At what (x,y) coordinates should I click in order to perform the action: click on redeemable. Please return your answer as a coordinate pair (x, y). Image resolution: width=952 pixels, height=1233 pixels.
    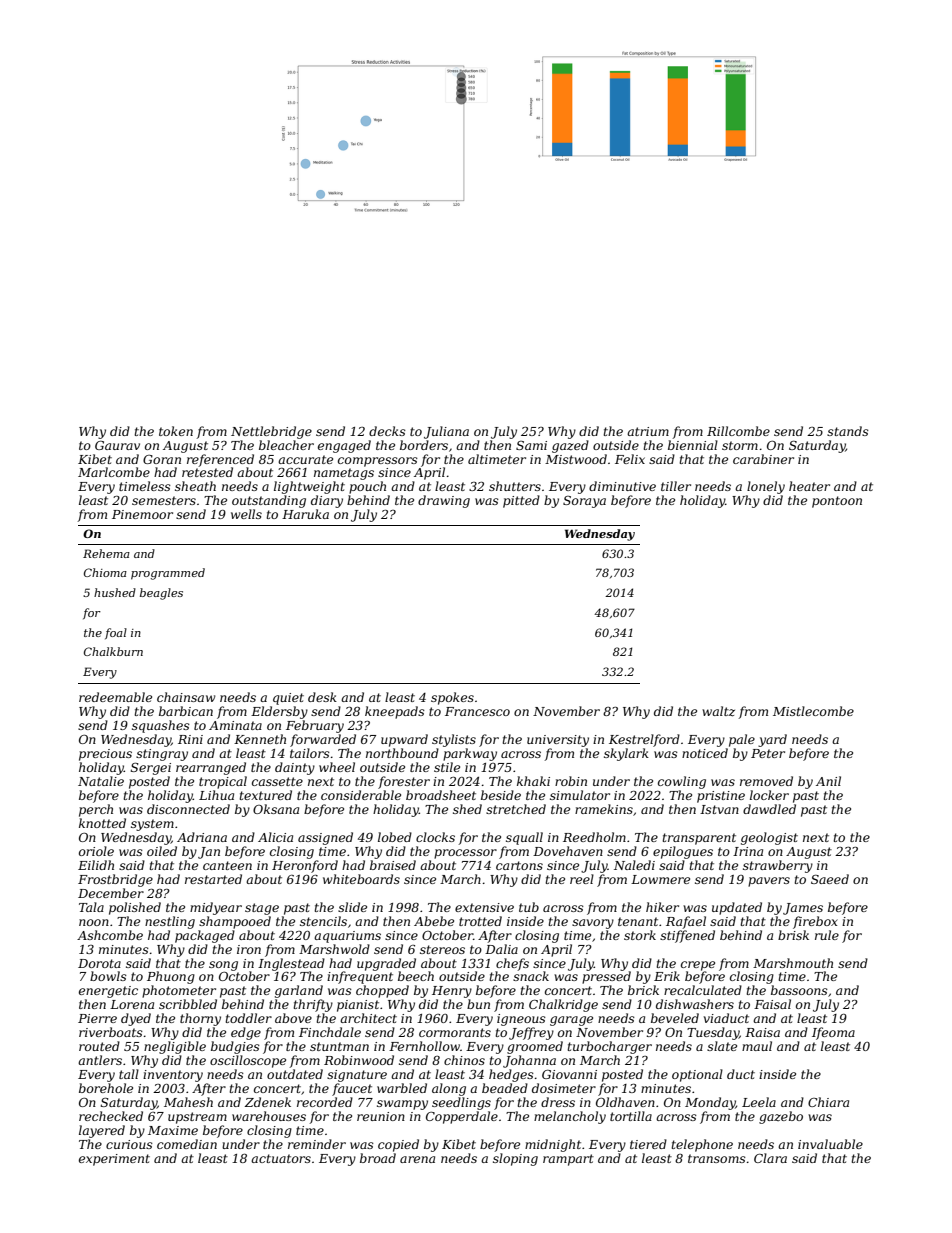
    Looking at the image, I should click on (115, 697).
